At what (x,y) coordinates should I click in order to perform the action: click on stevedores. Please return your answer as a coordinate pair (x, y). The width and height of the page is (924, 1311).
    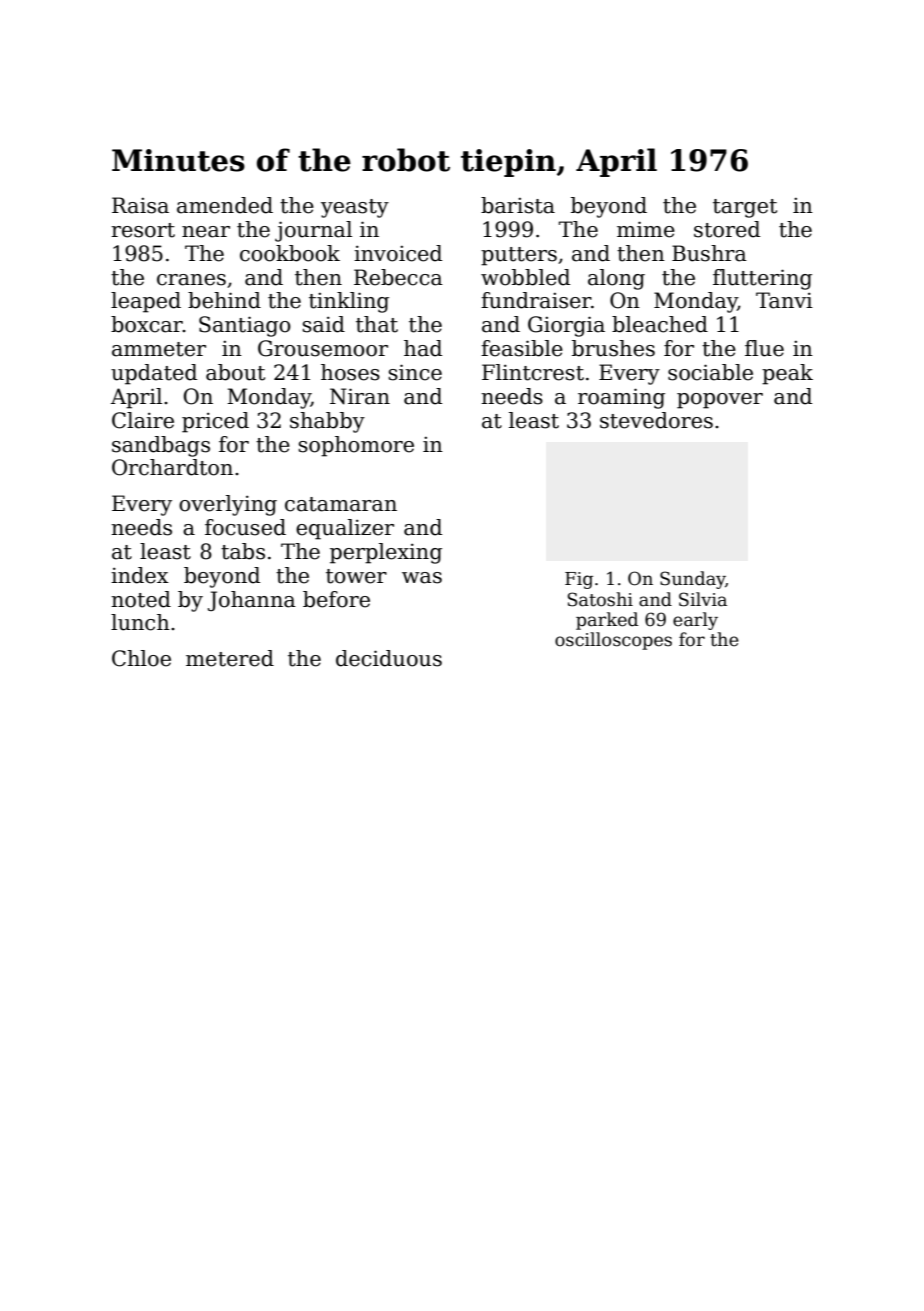
    Looking at the image, I should click on (656, 420).
